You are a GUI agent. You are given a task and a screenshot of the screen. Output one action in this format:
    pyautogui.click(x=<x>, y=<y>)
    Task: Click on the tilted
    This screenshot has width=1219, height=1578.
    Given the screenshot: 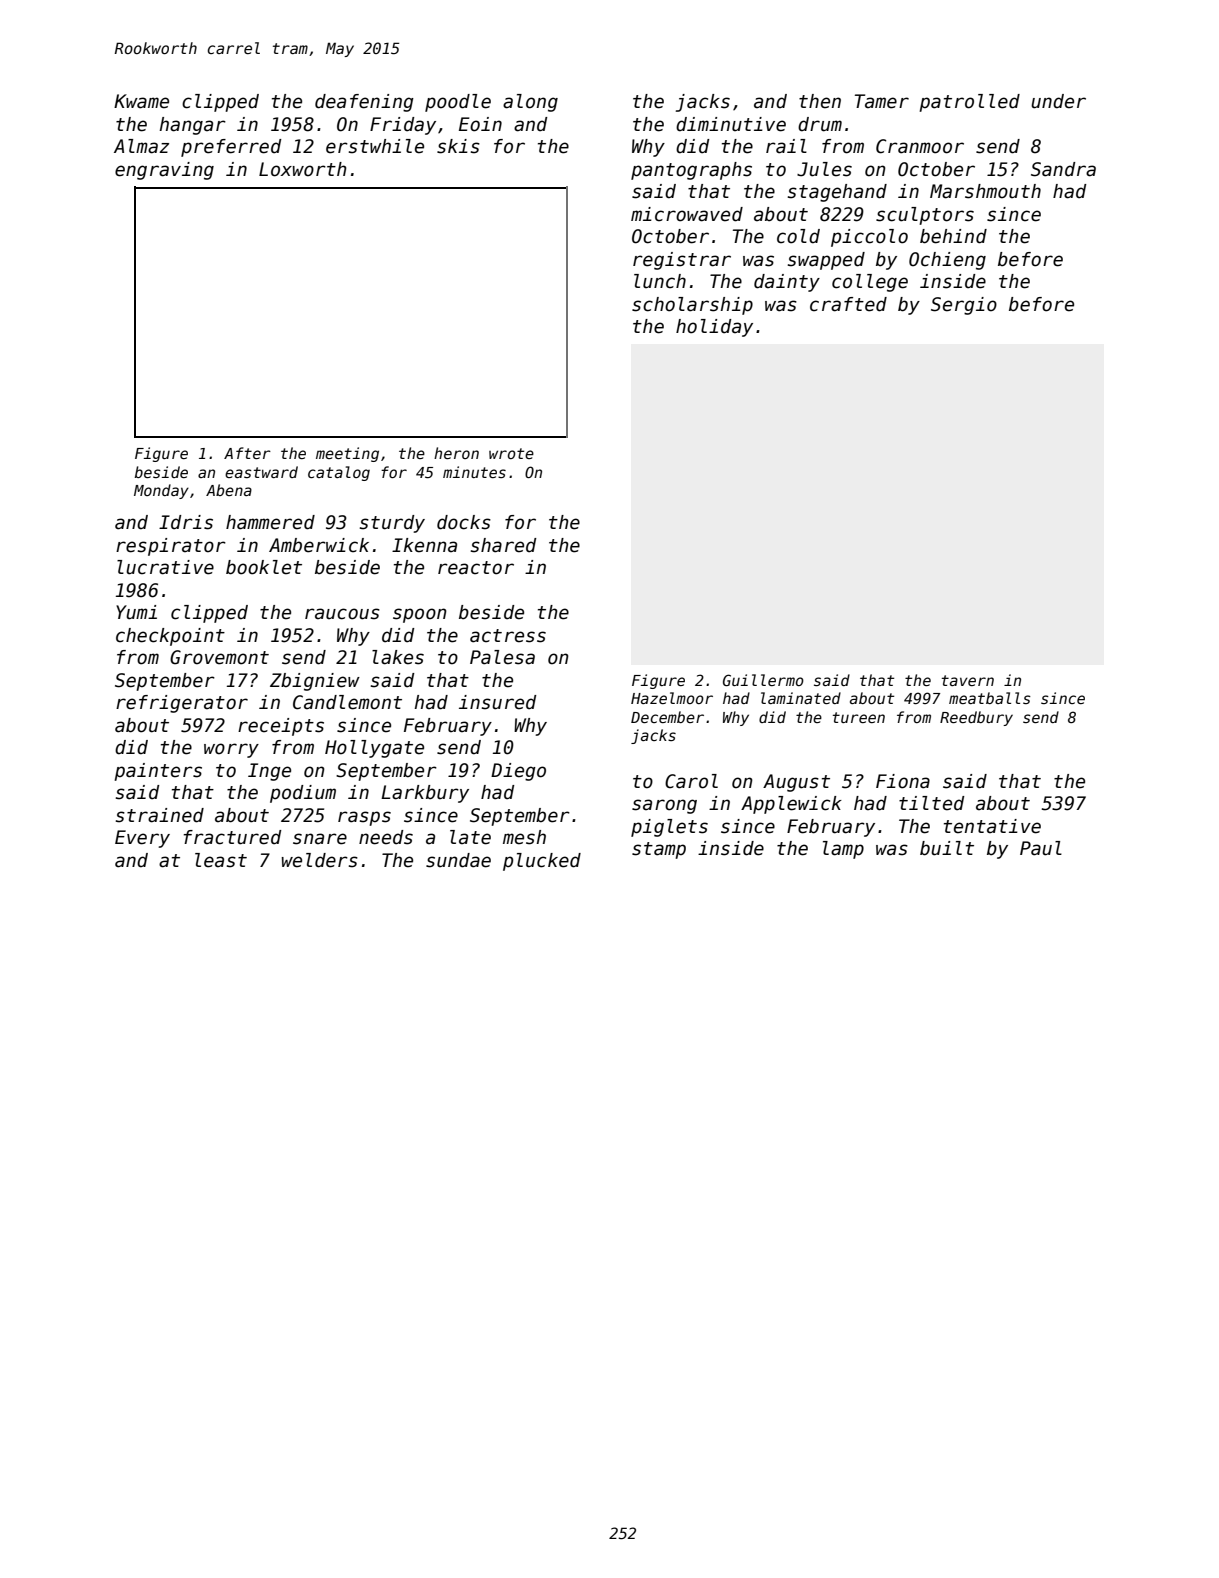 What is the action you would take?
    pyautogui.click(x=931, y=803)
